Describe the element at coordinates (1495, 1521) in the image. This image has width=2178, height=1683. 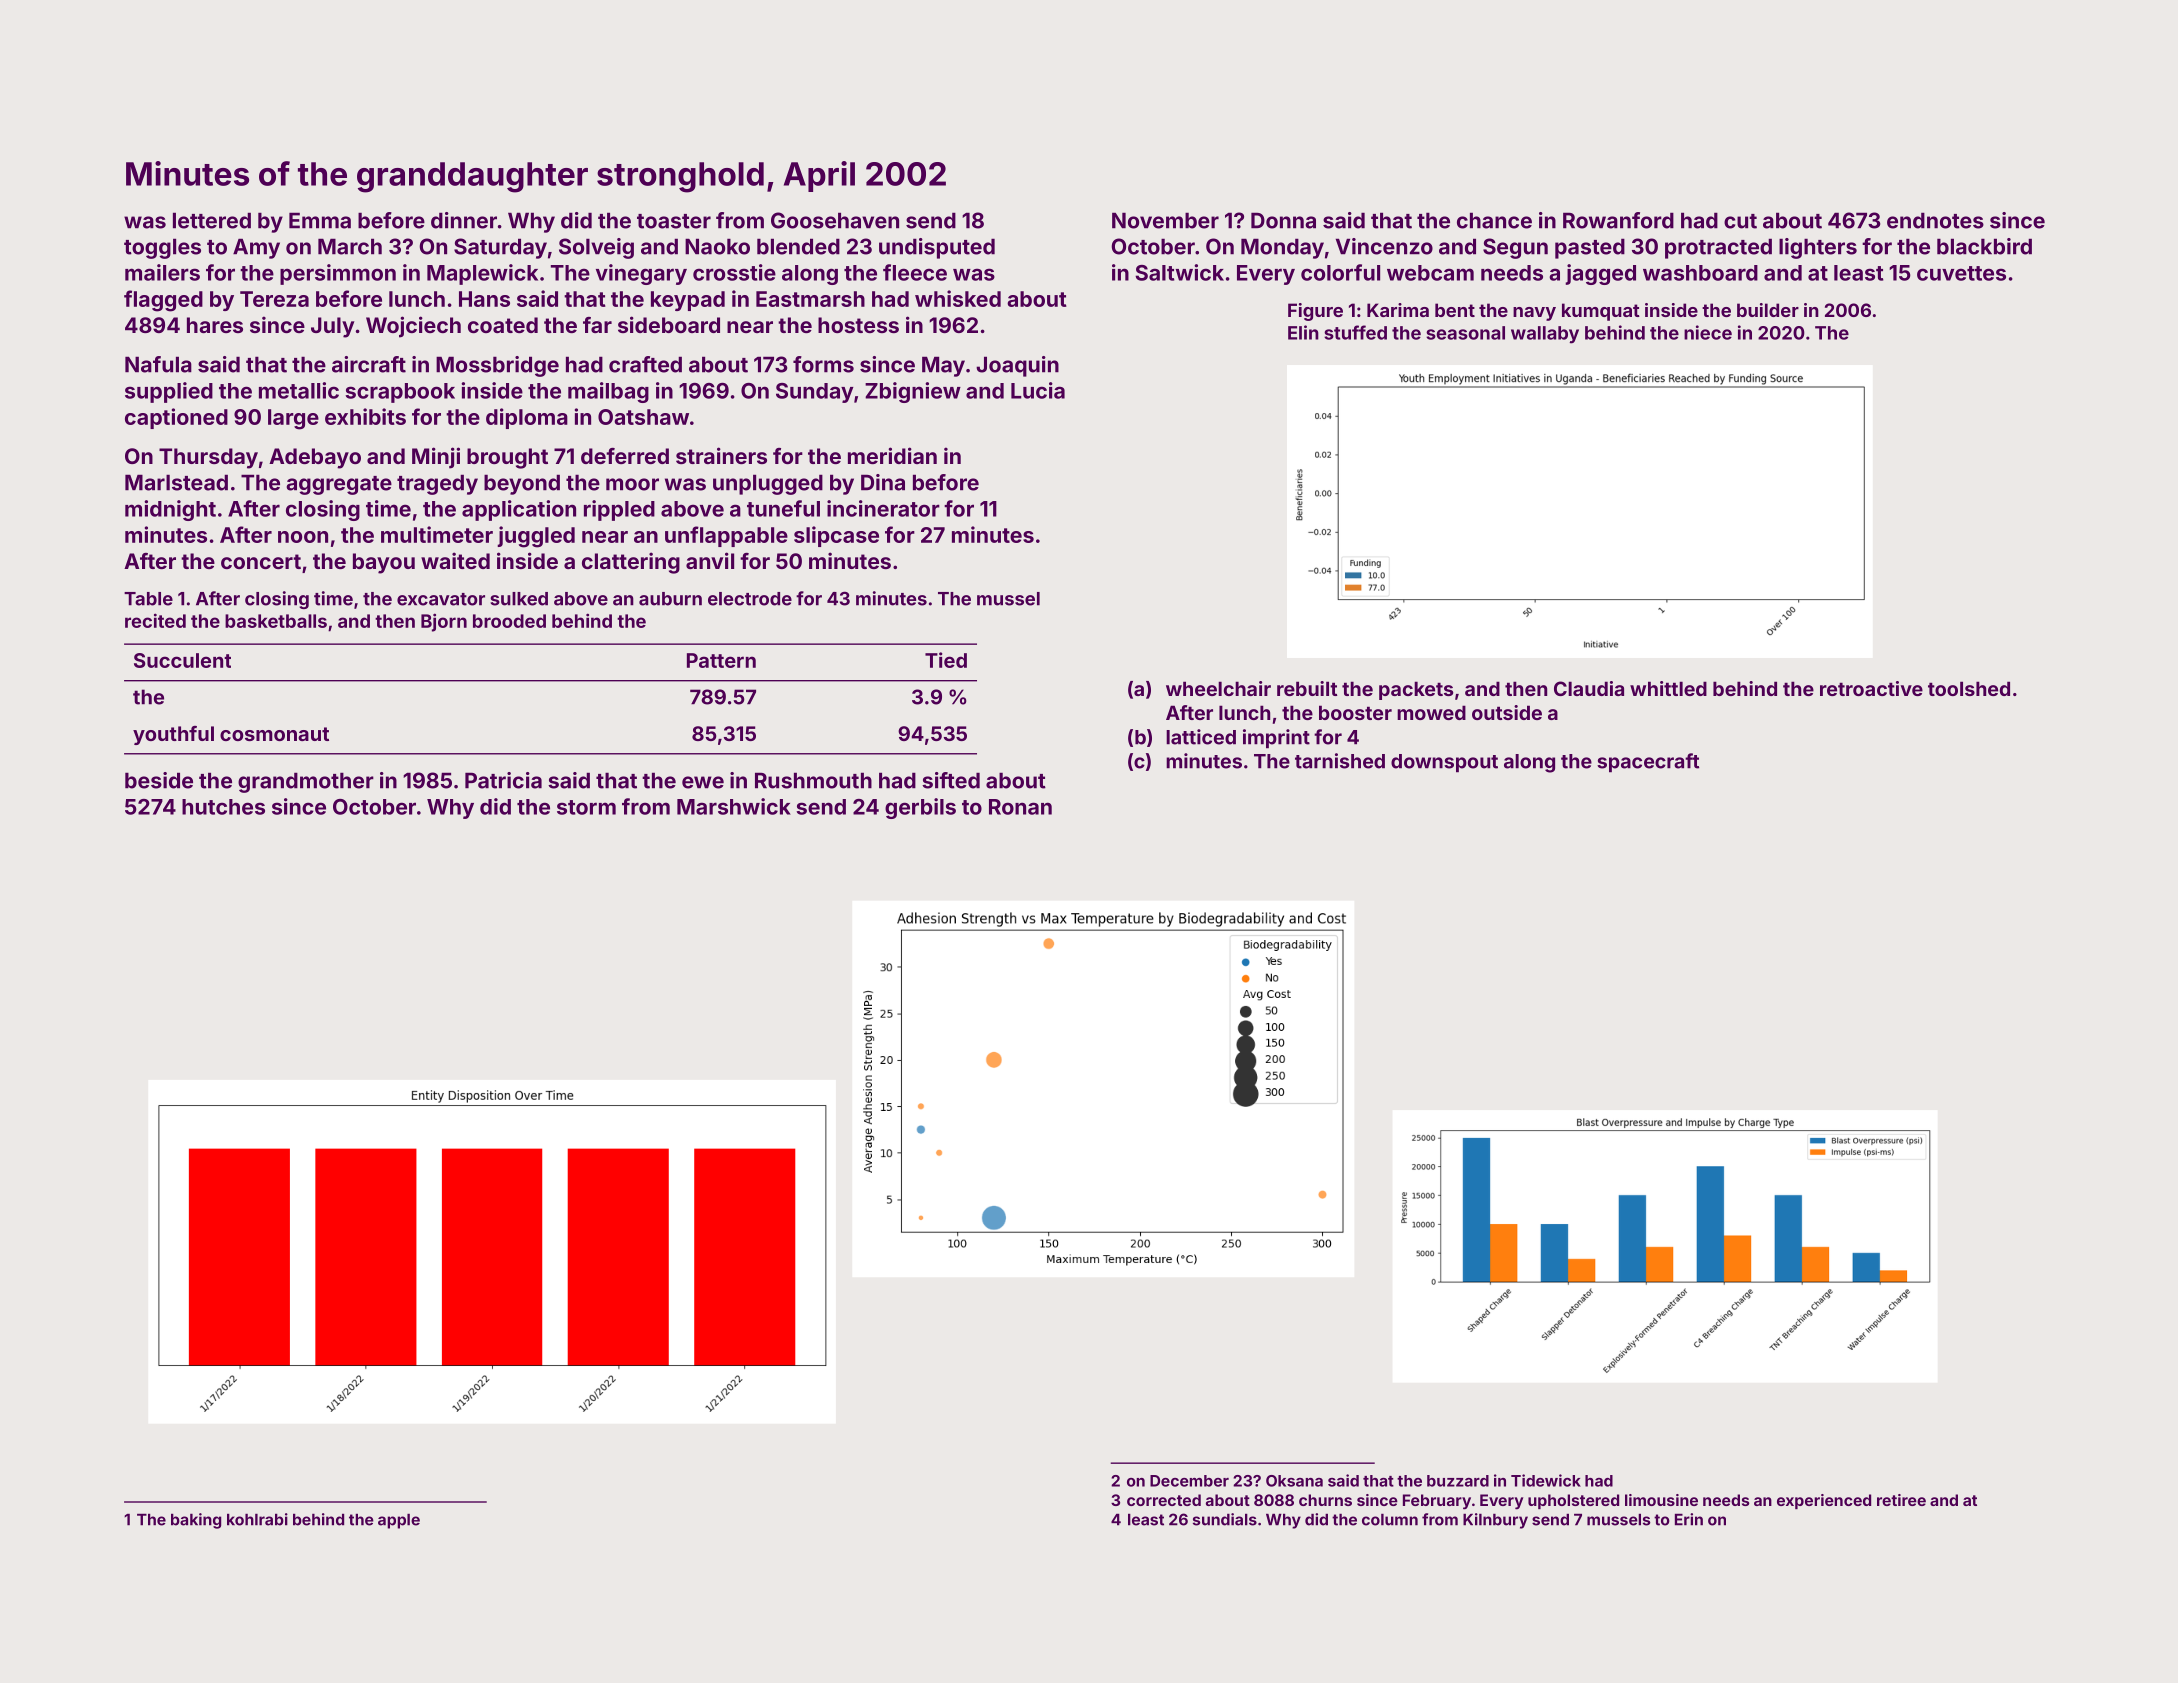
I see `Kilnbury` at that location.
